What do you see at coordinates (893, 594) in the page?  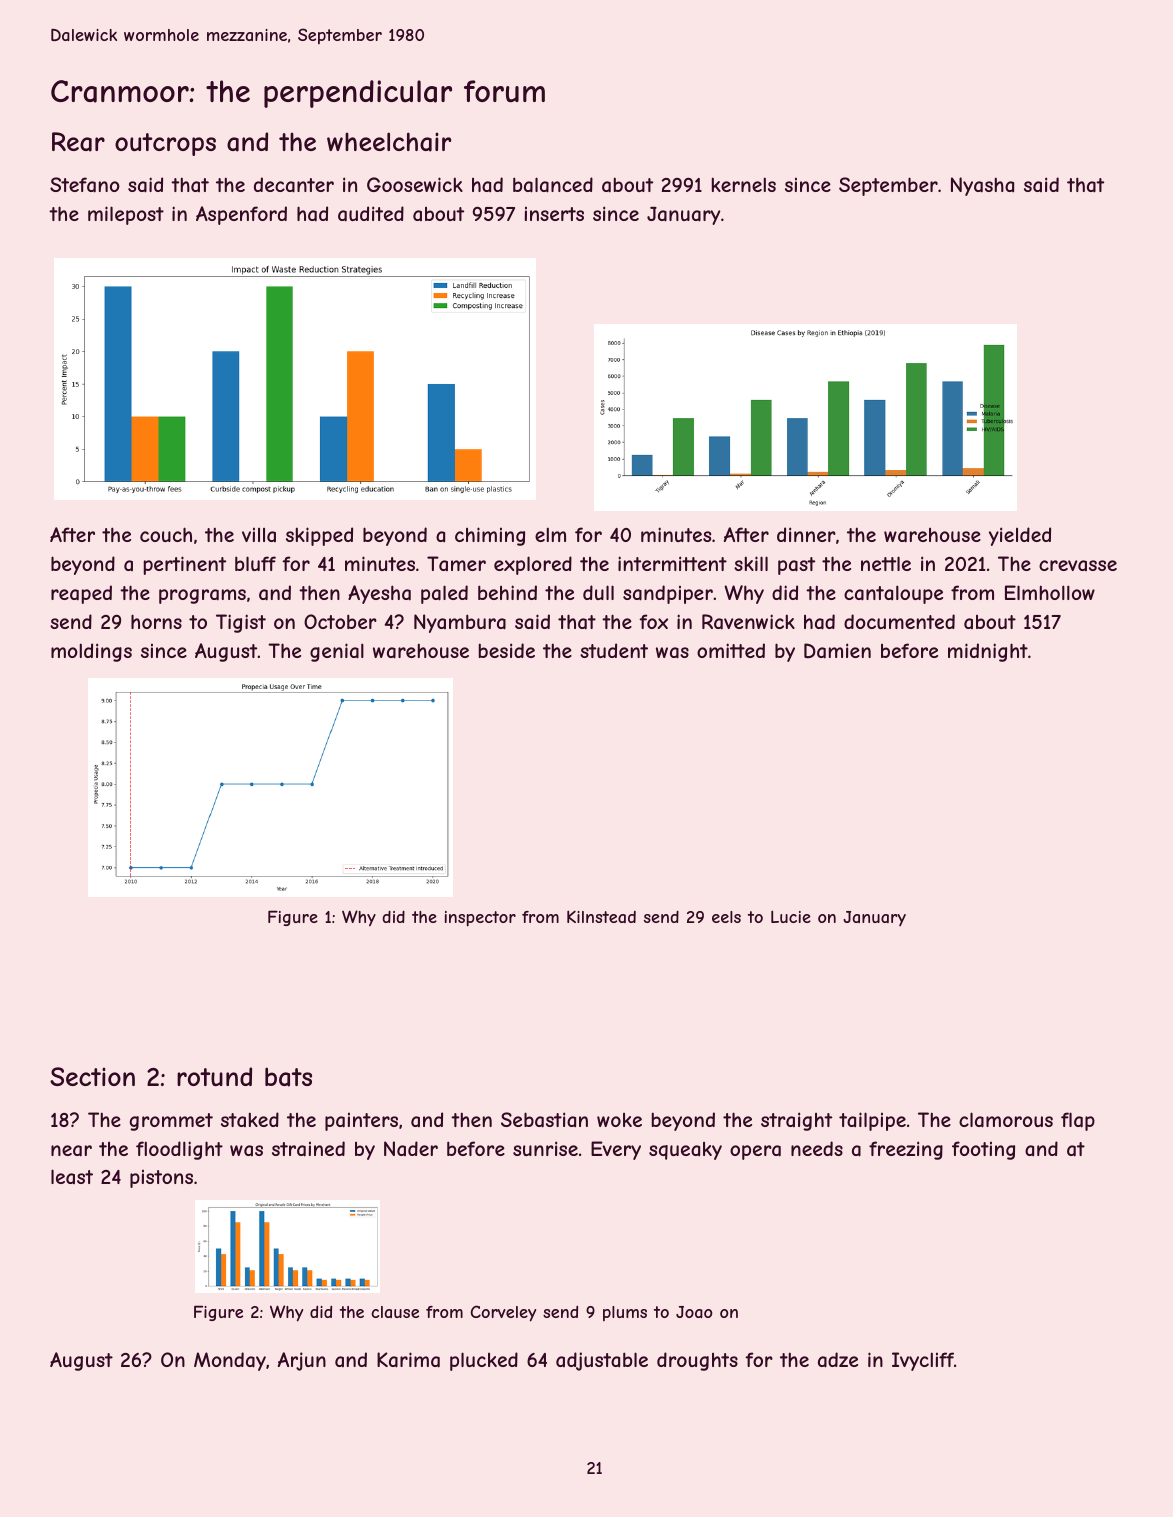 I see `cantaloupe` at bounding box center [893, 594].
